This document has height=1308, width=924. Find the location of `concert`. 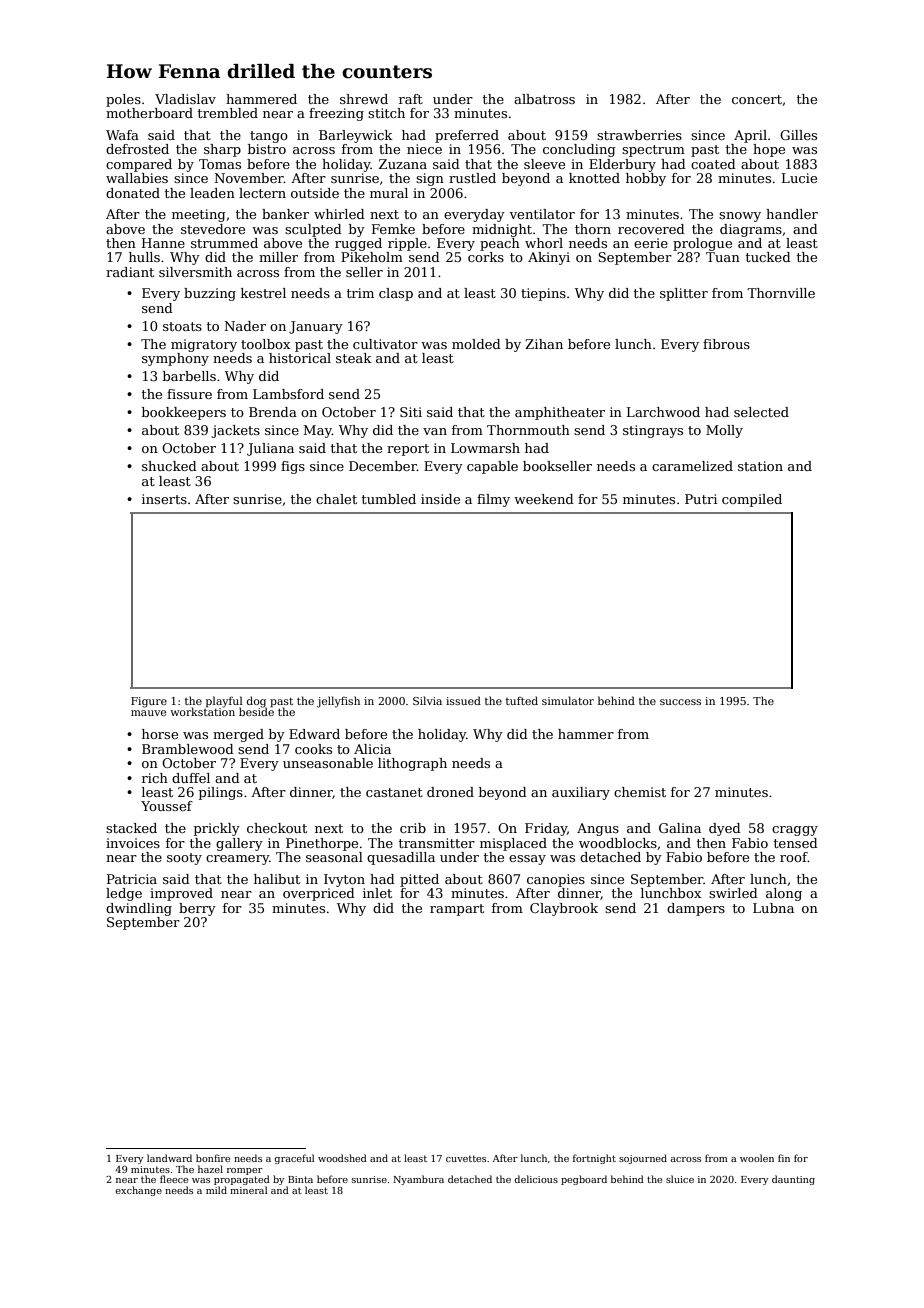

concert is located at coordinates (757, 99).
